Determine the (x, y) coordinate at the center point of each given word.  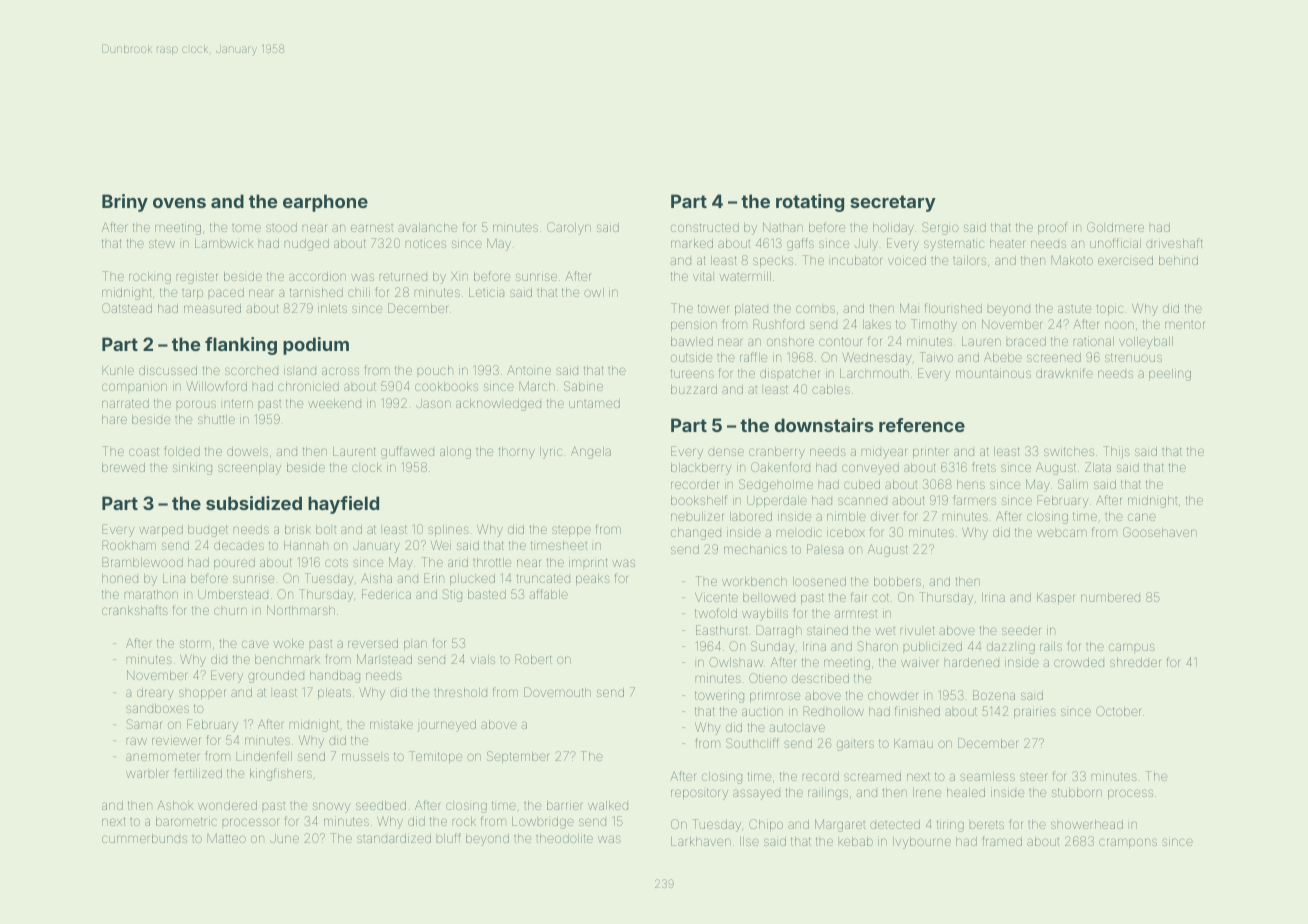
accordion (317, 276)
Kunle (118, 370)
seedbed (381, 805)
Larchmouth (874, 373)
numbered (1110, 597)
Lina (174, 578)
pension (694, 326)
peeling (1170, 375)
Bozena (994, 695)
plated (751, 309)
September (518, 757)
